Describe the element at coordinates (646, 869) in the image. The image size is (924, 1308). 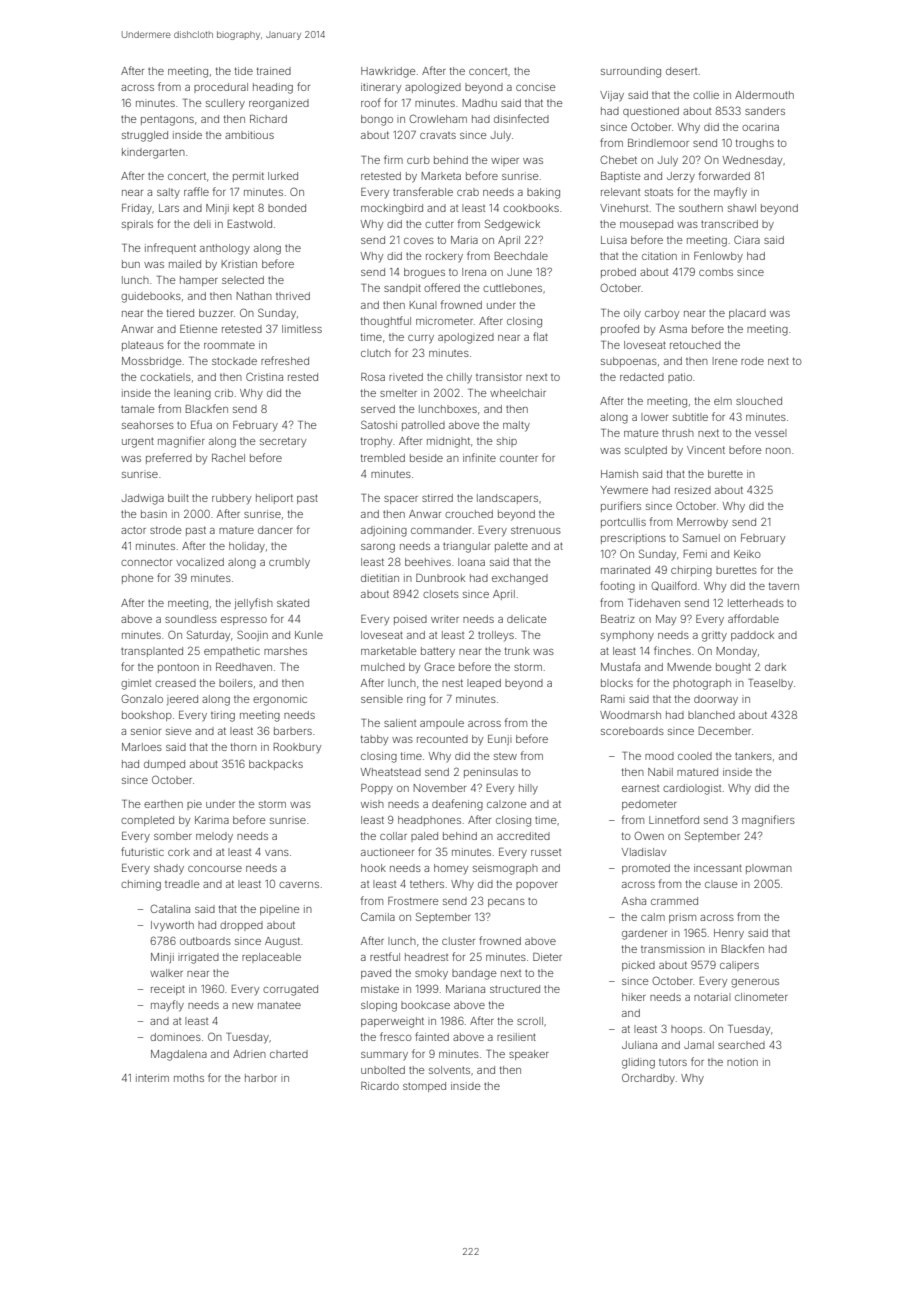
I see `promoted` at that location.
